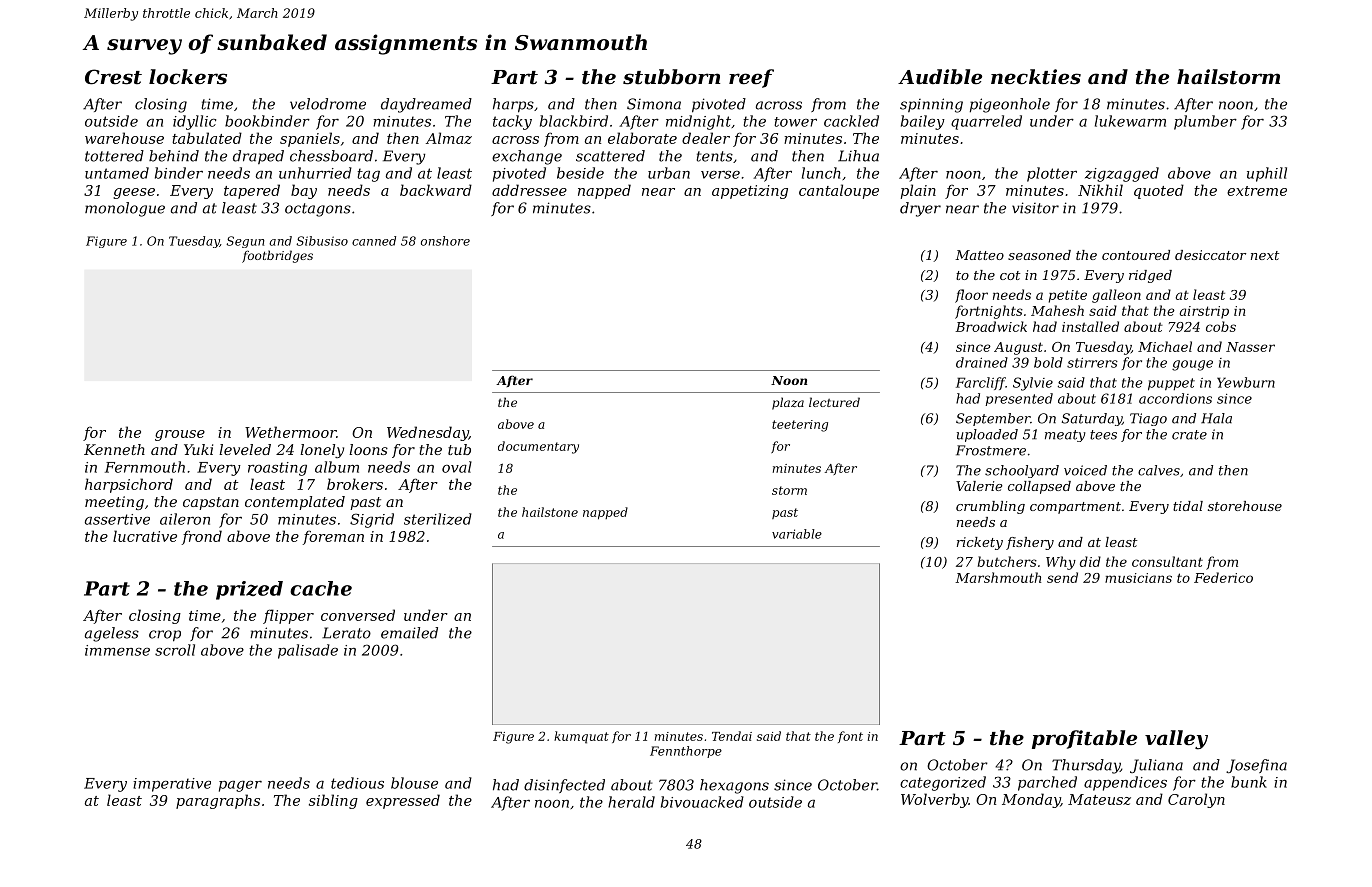 The image size is (1372, 887). Describe the element at coordinates (980, 543) in the screenshot. I see `rickety` at that location.
